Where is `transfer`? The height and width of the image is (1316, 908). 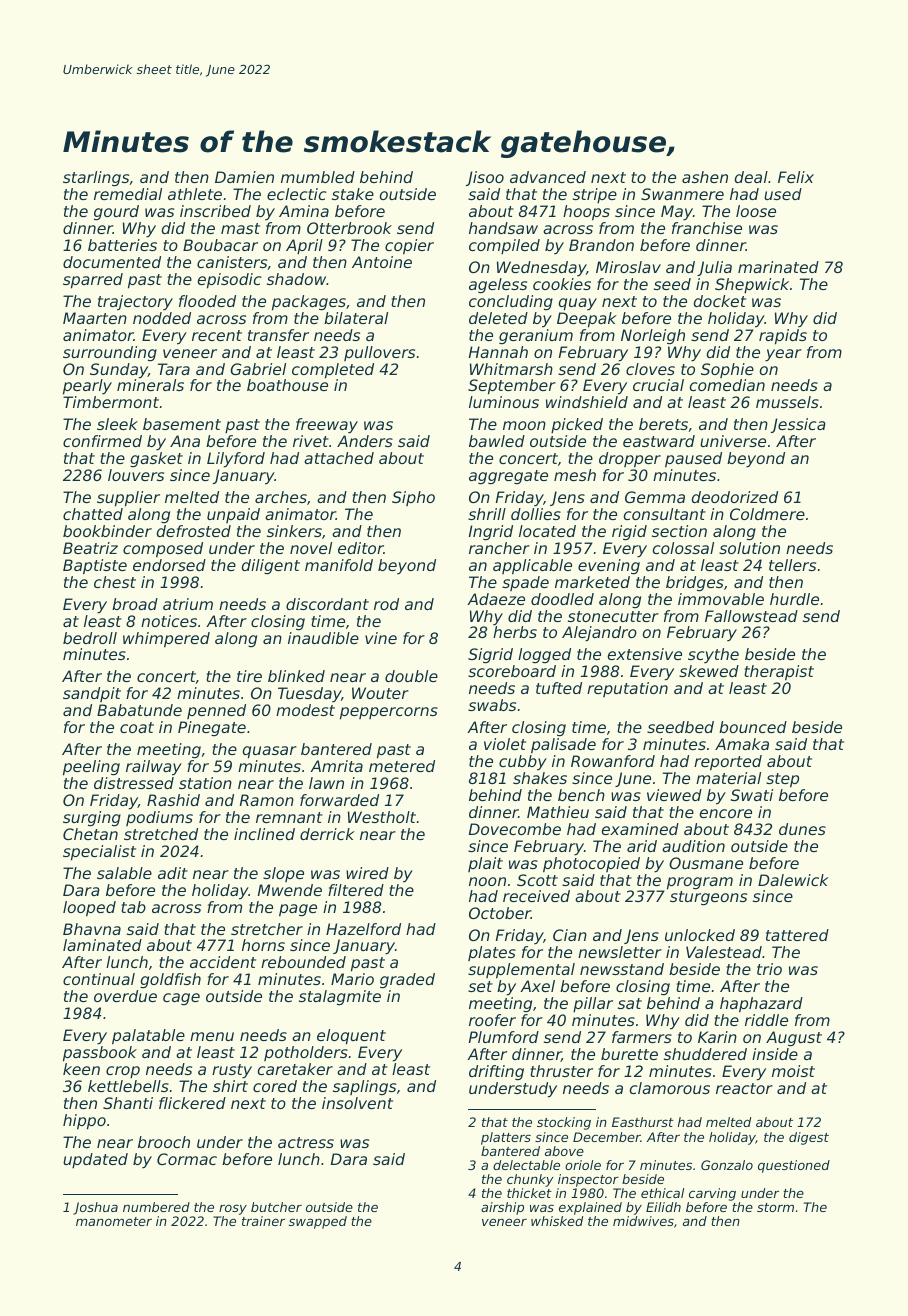
transfer is located at coordinates (278, 335).
